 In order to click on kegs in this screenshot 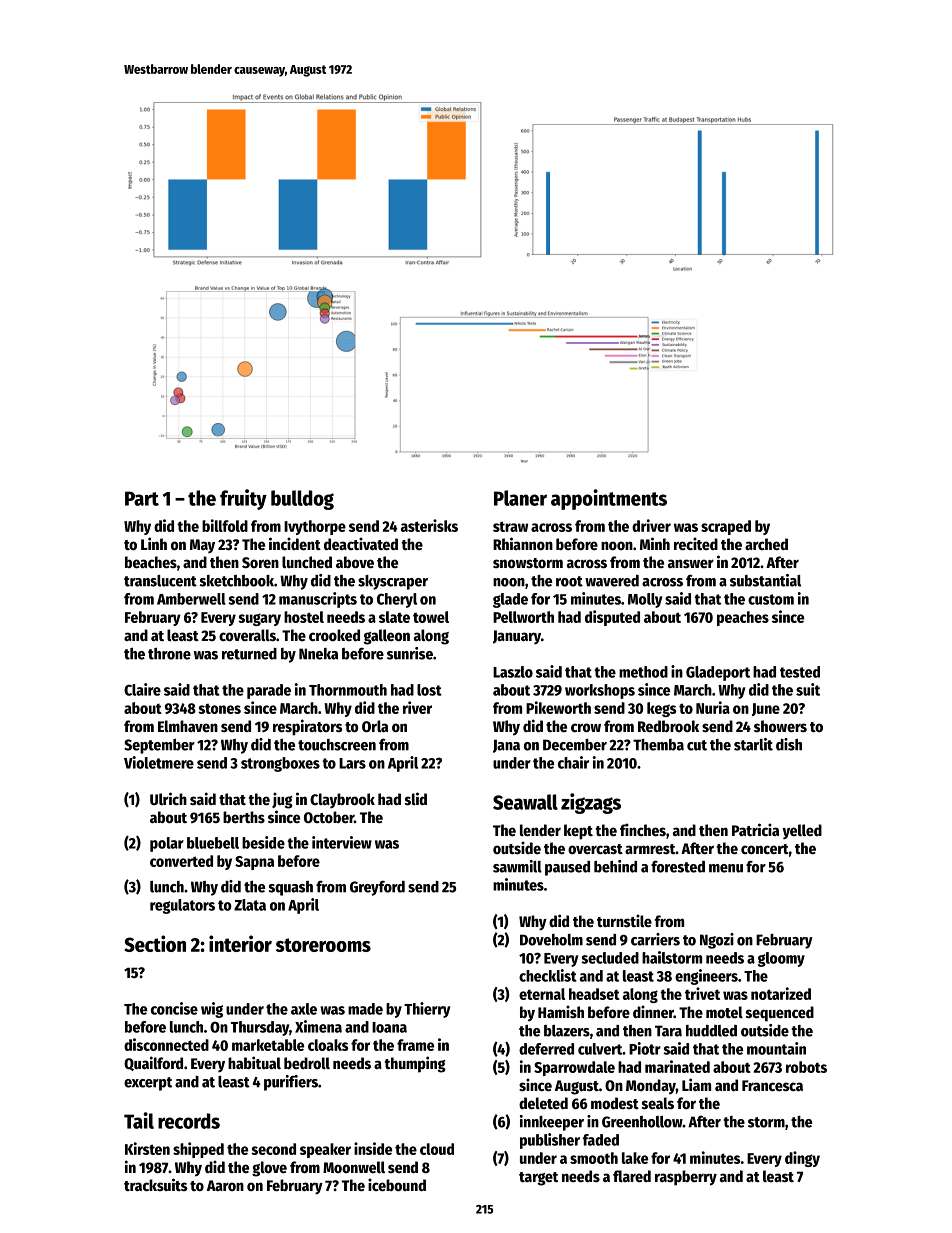, I will do `click(661, 709)`.
